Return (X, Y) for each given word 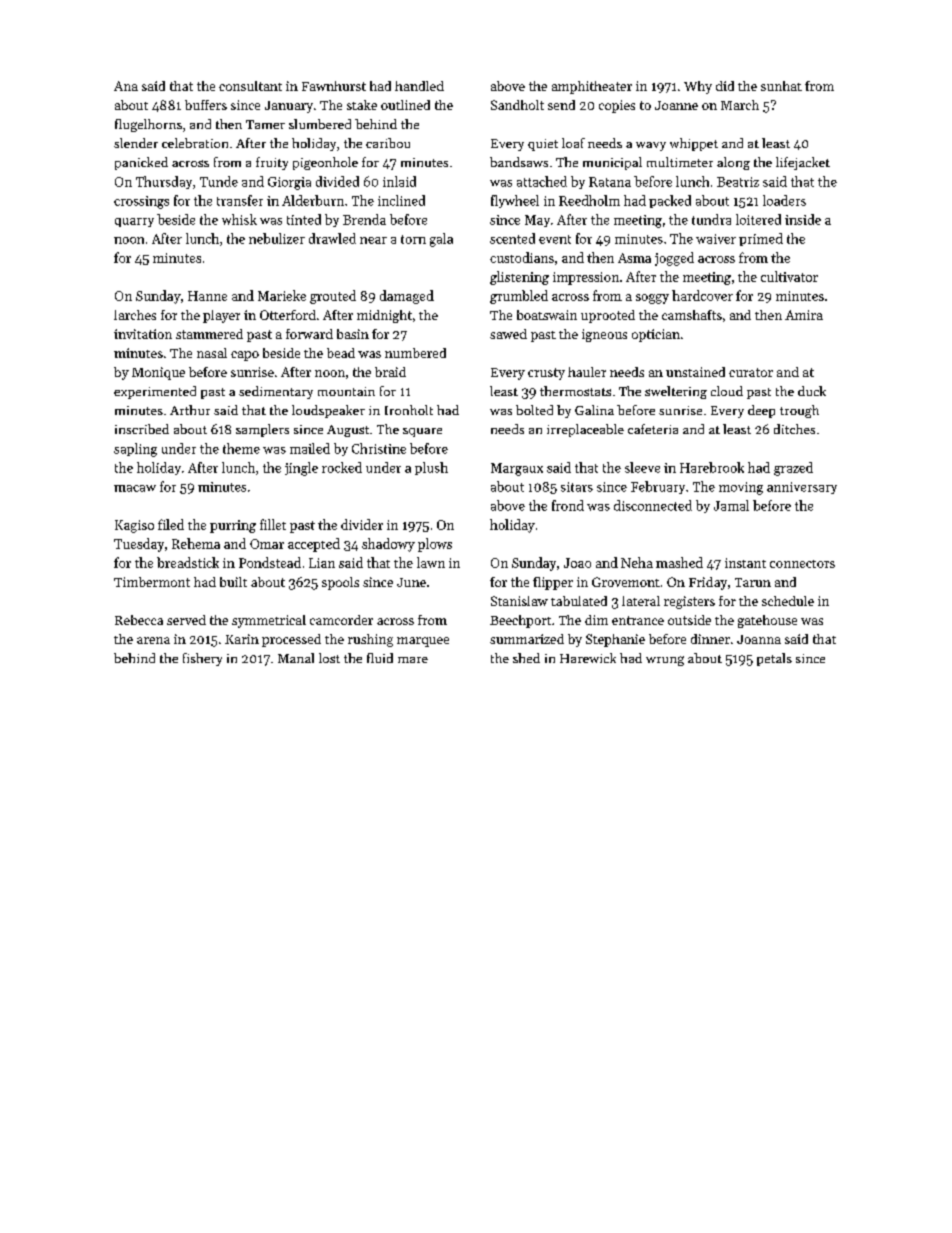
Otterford (288, 315)
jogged (674, 259)
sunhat (781, 86)
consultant (250, 86)
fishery (202, 659)
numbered (415, 353)
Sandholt (517, 105)
